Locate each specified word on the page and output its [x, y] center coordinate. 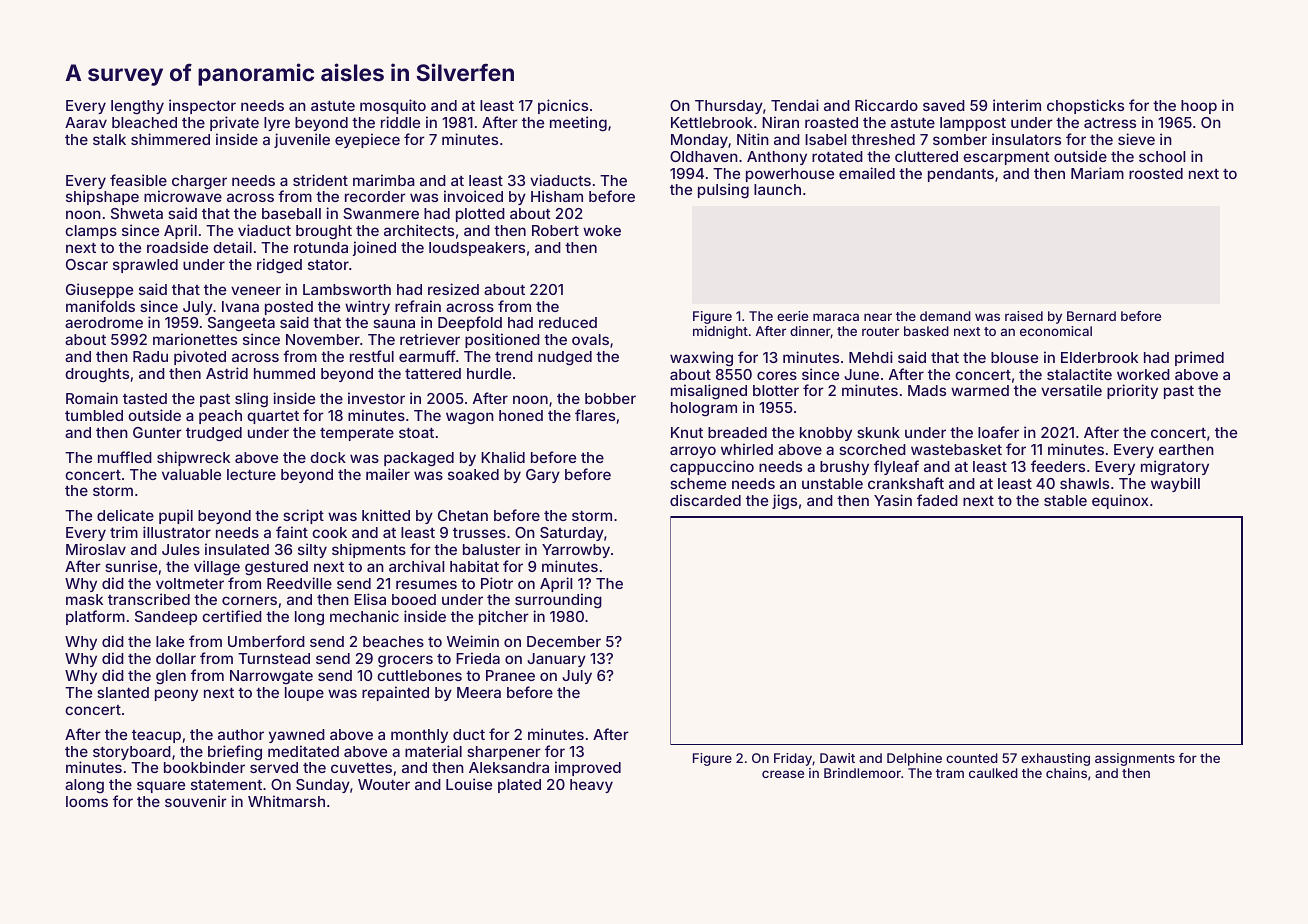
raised [1024, 316]
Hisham [557, 196]
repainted [395, 693]
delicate [125, 515]
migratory [1175, 468]
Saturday [572, 534]
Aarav [86, 122]
